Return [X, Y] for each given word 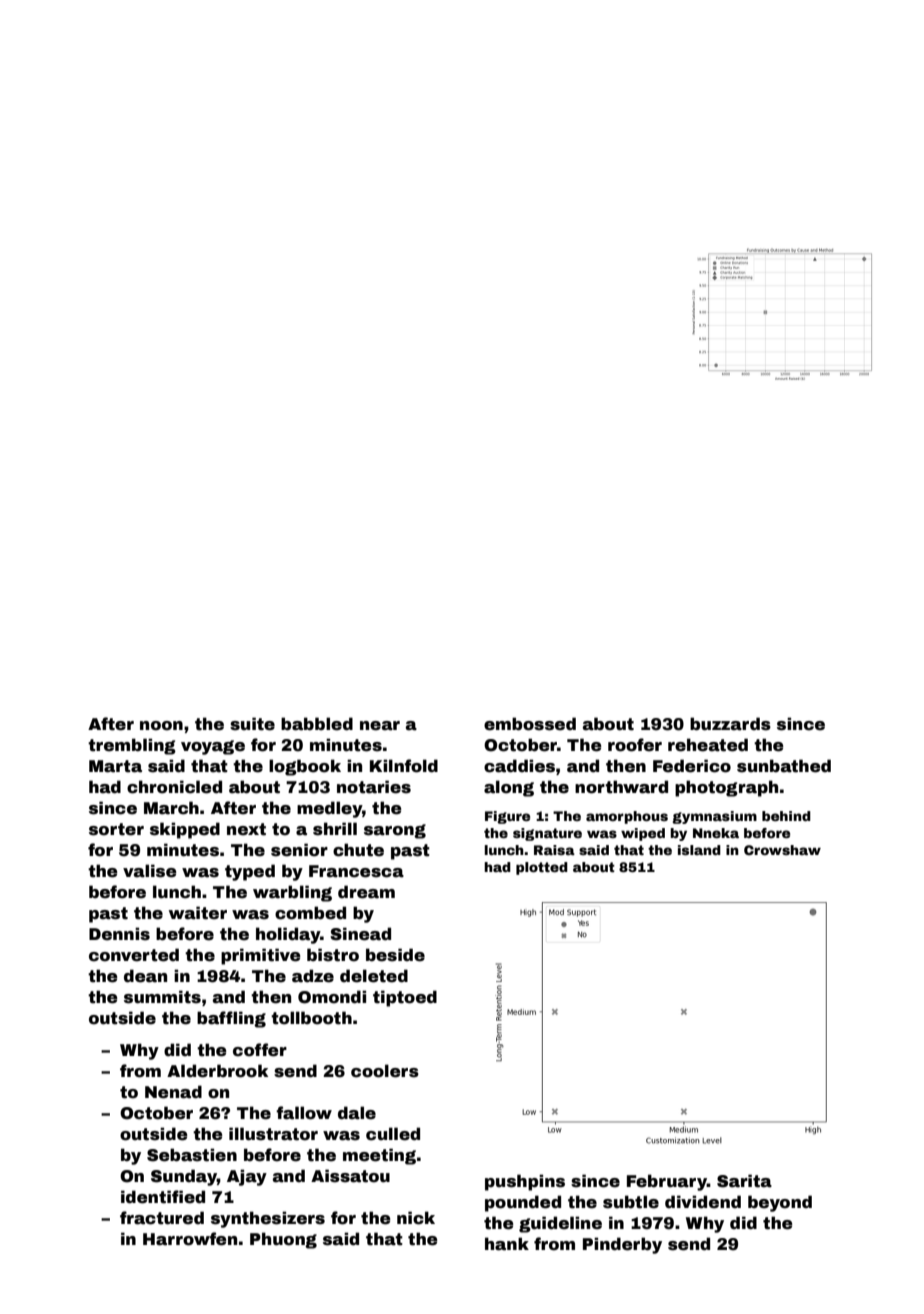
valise [150, 871]
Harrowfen [190, 1239]
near [380, 726]
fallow [304, 1113]
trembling [132, 746]
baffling [231, 1019]
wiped [643, 834]
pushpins [525, 1182]
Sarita [744, 1181]
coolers [385, 1071]
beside [395, 955]
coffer [260, 1050]
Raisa [554, 850]
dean [145, 976]
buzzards [730, 724]
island [699, 850]
